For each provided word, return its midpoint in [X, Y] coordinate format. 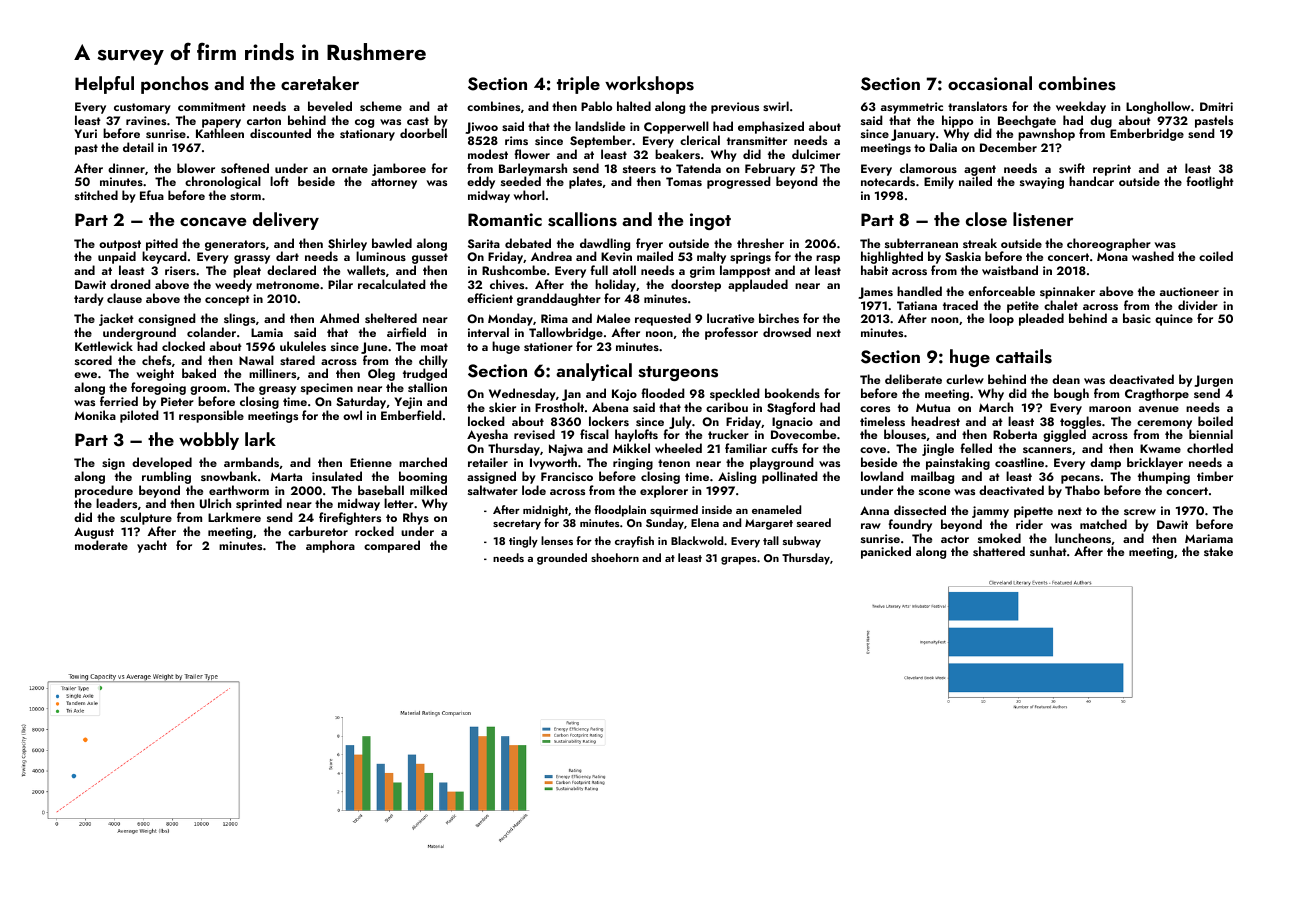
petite [1023, 307]
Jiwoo [481, 128]
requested [663, 319]
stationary [367, 135]
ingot [710, 221]
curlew [965, 379]
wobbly [209, 441]
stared [297, 360]
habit [874, 270]
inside [717, 509]
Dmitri [1216, 106]
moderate [101, 545]
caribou [727, 407]
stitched [96, 195]
